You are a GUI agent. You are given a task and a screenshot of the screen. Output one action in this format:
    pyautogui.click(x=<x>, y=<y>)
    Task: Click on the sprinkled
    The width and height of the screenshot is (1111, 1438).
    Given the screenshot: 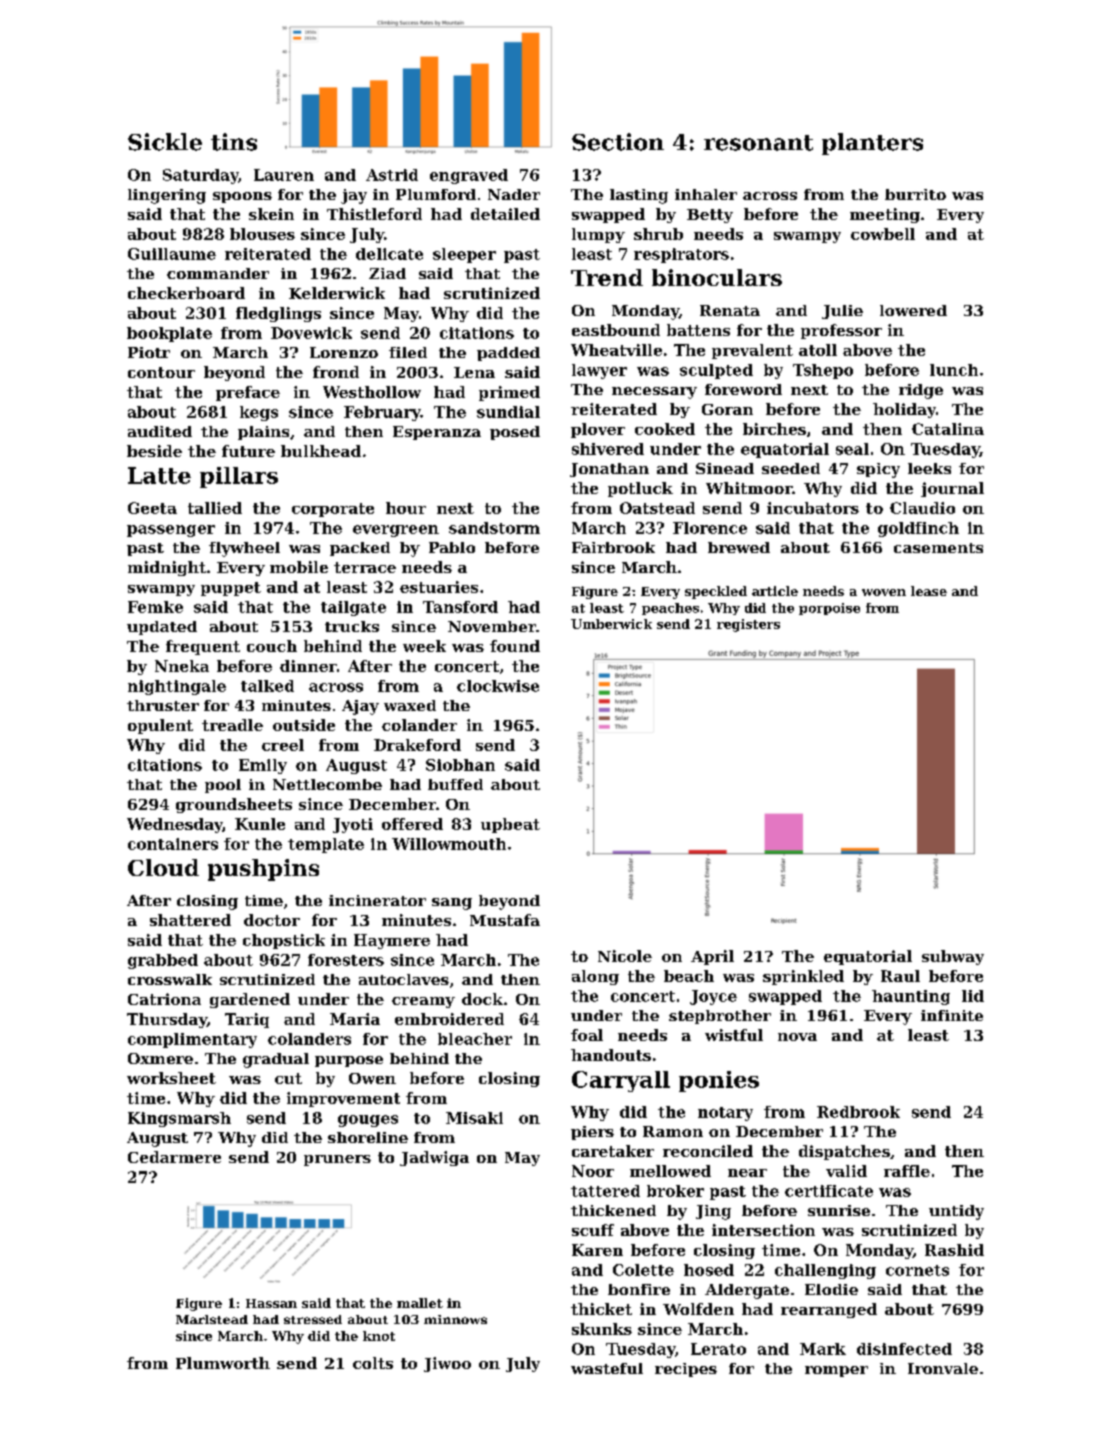 What is the action you would take?
    pyautogui.click(x=803, y=977)
